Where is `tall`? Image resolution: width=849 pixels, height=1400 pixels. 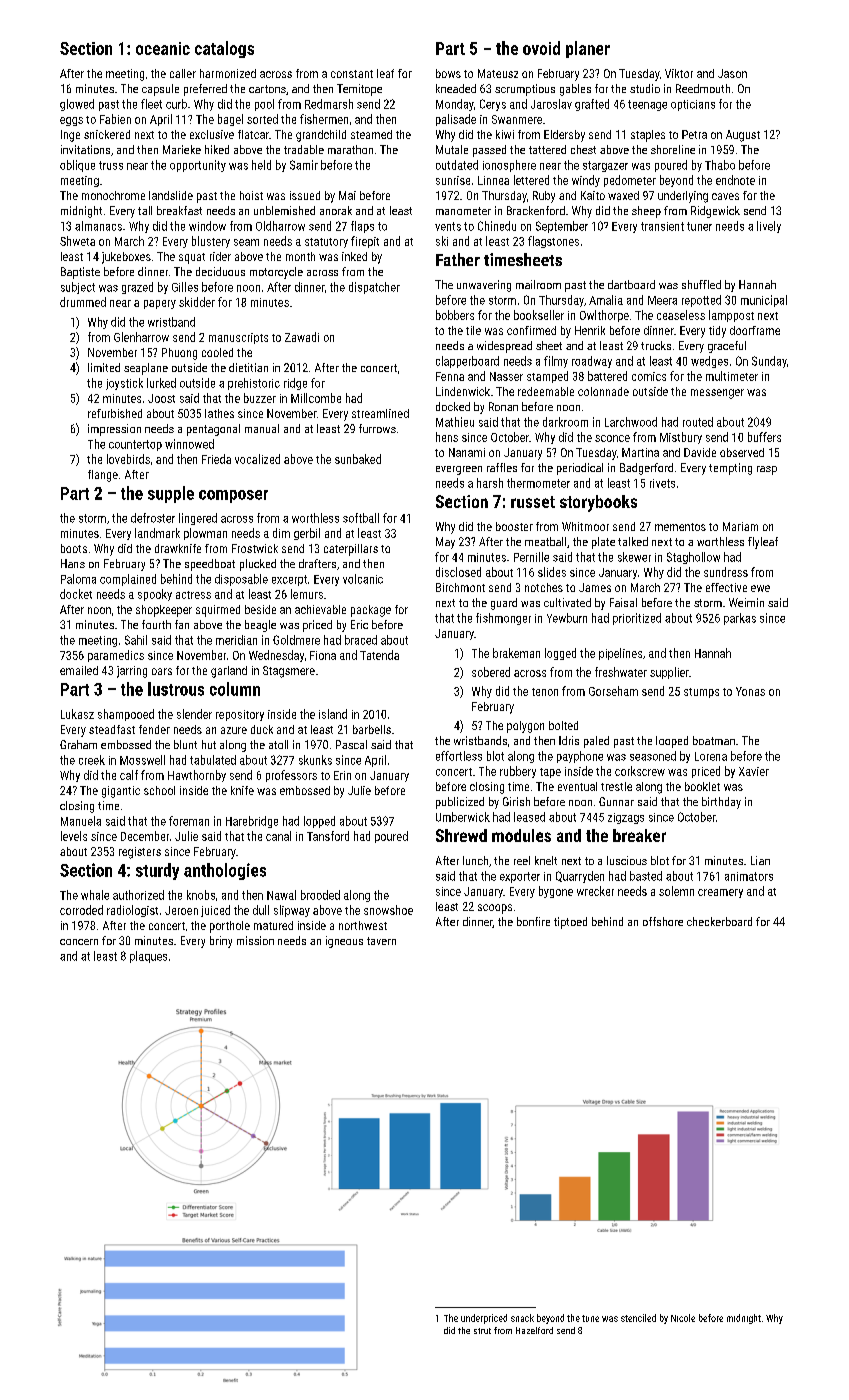
tall is located at coordinates (145, 210).
